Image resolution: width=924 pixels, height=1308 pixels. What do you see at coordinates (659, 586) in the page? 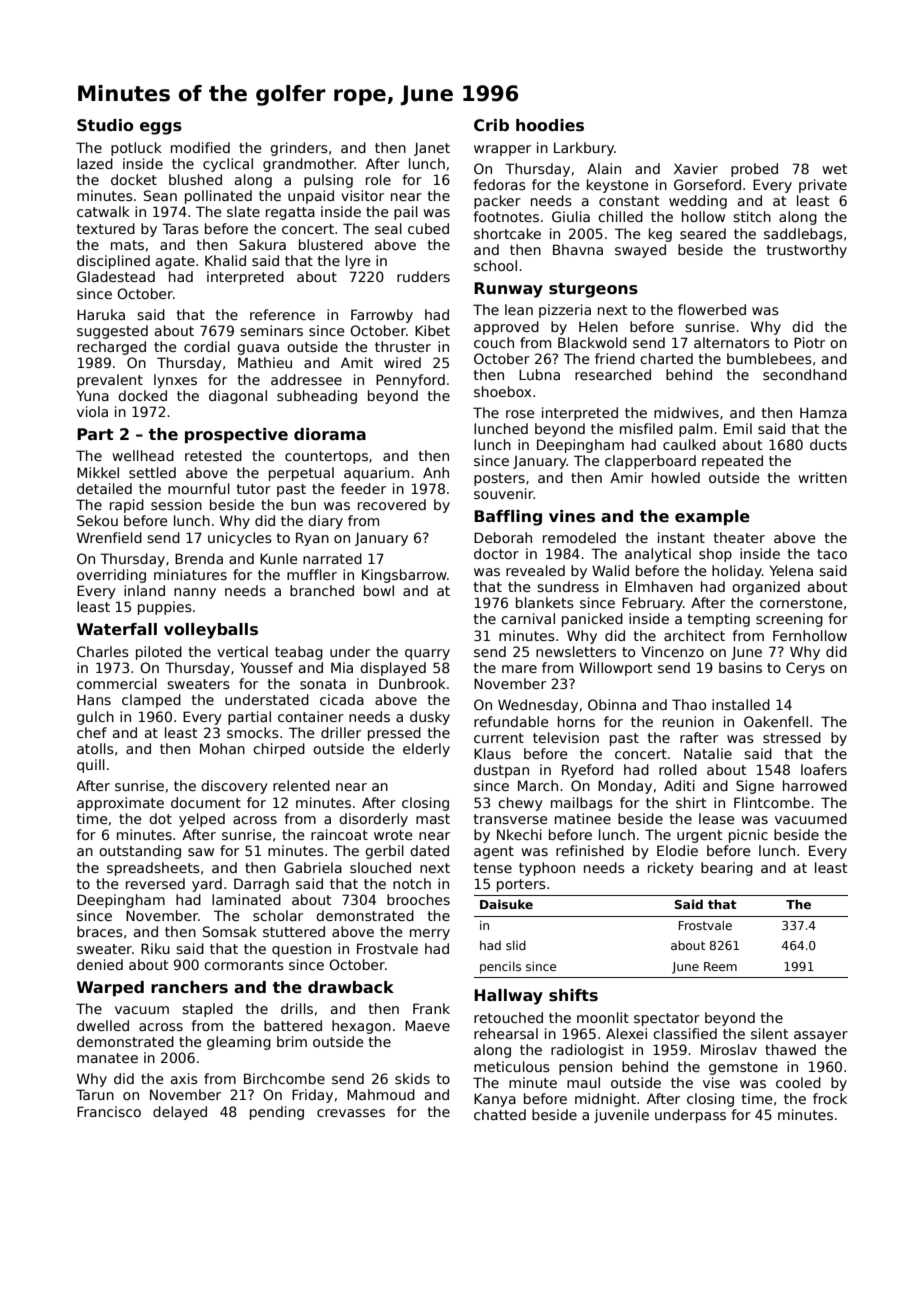
I see `Elmhaven` at bounding box center [659, 586].
